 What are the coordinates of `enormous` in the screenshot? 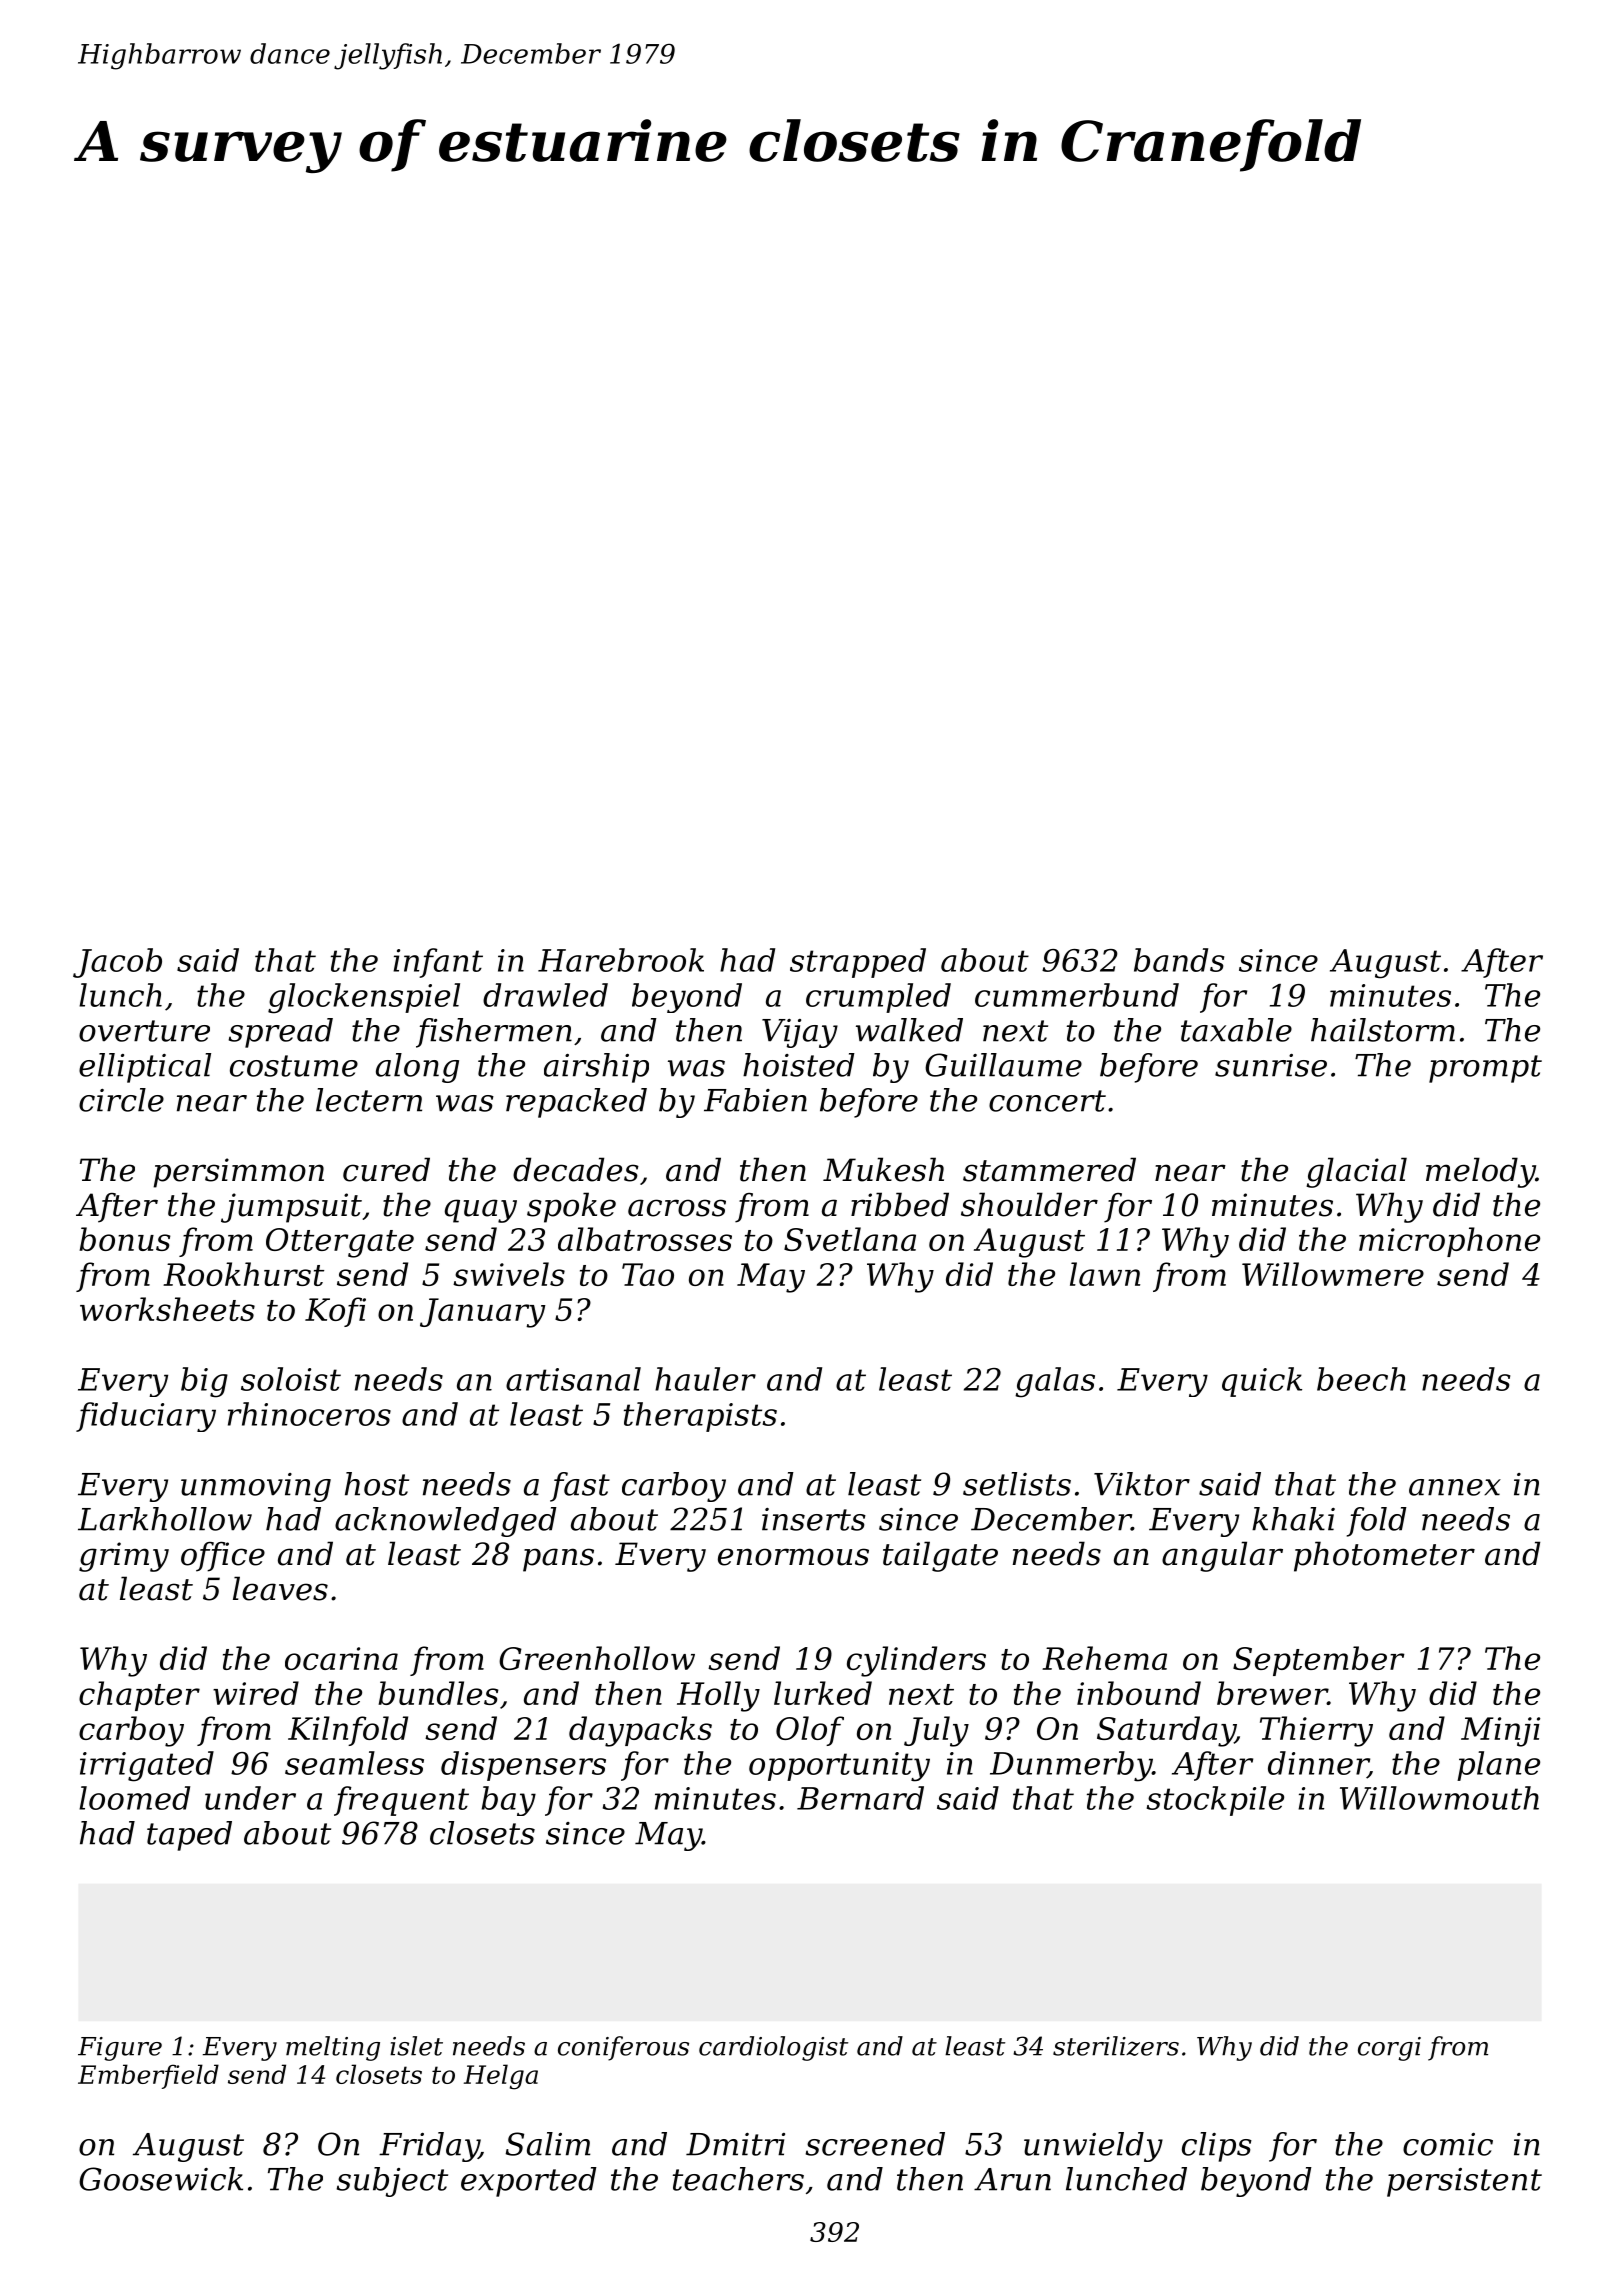 It's located at (793, 1557).
